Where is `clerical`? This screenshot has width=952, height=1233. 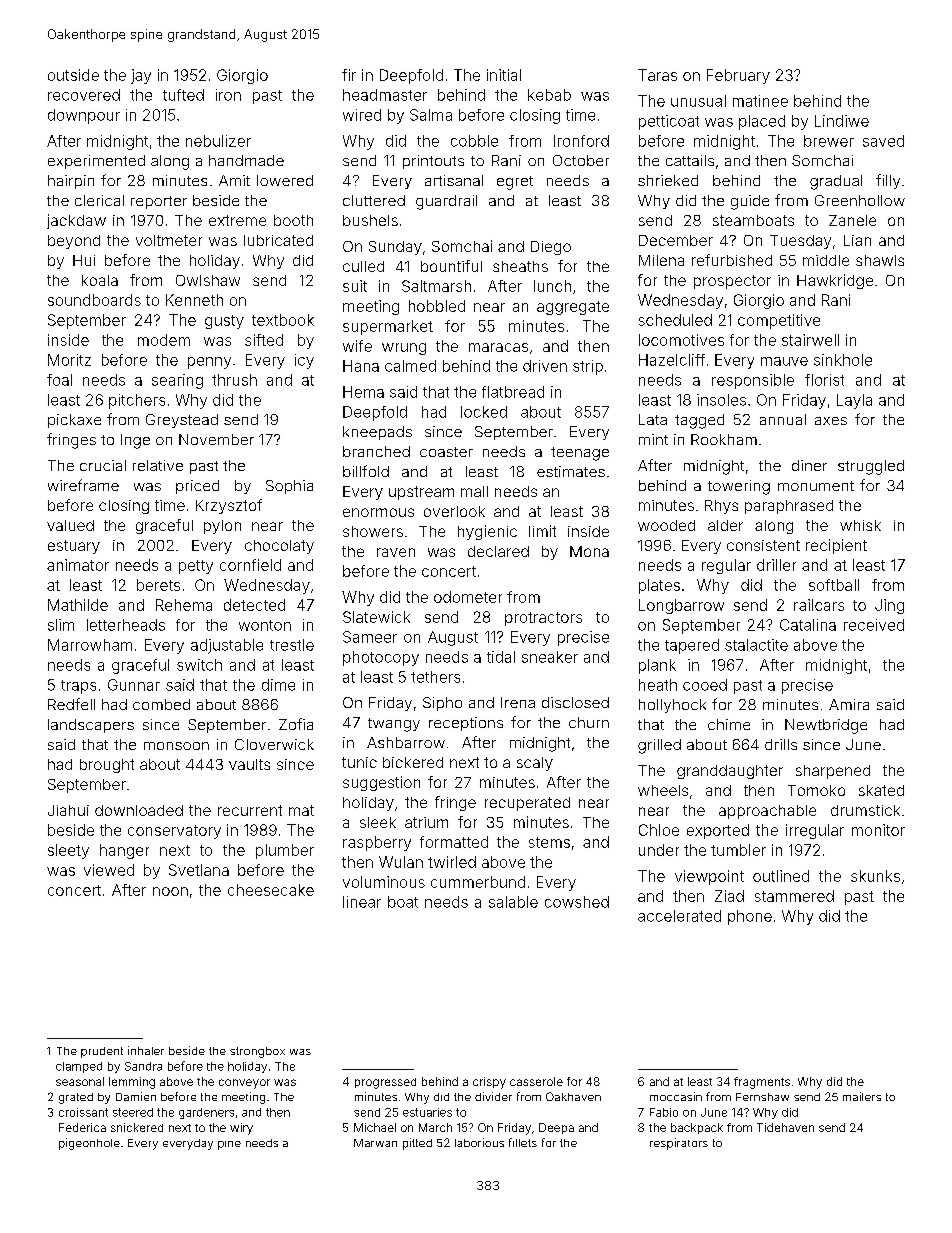 clerical is located at coordinates (99, 200).
